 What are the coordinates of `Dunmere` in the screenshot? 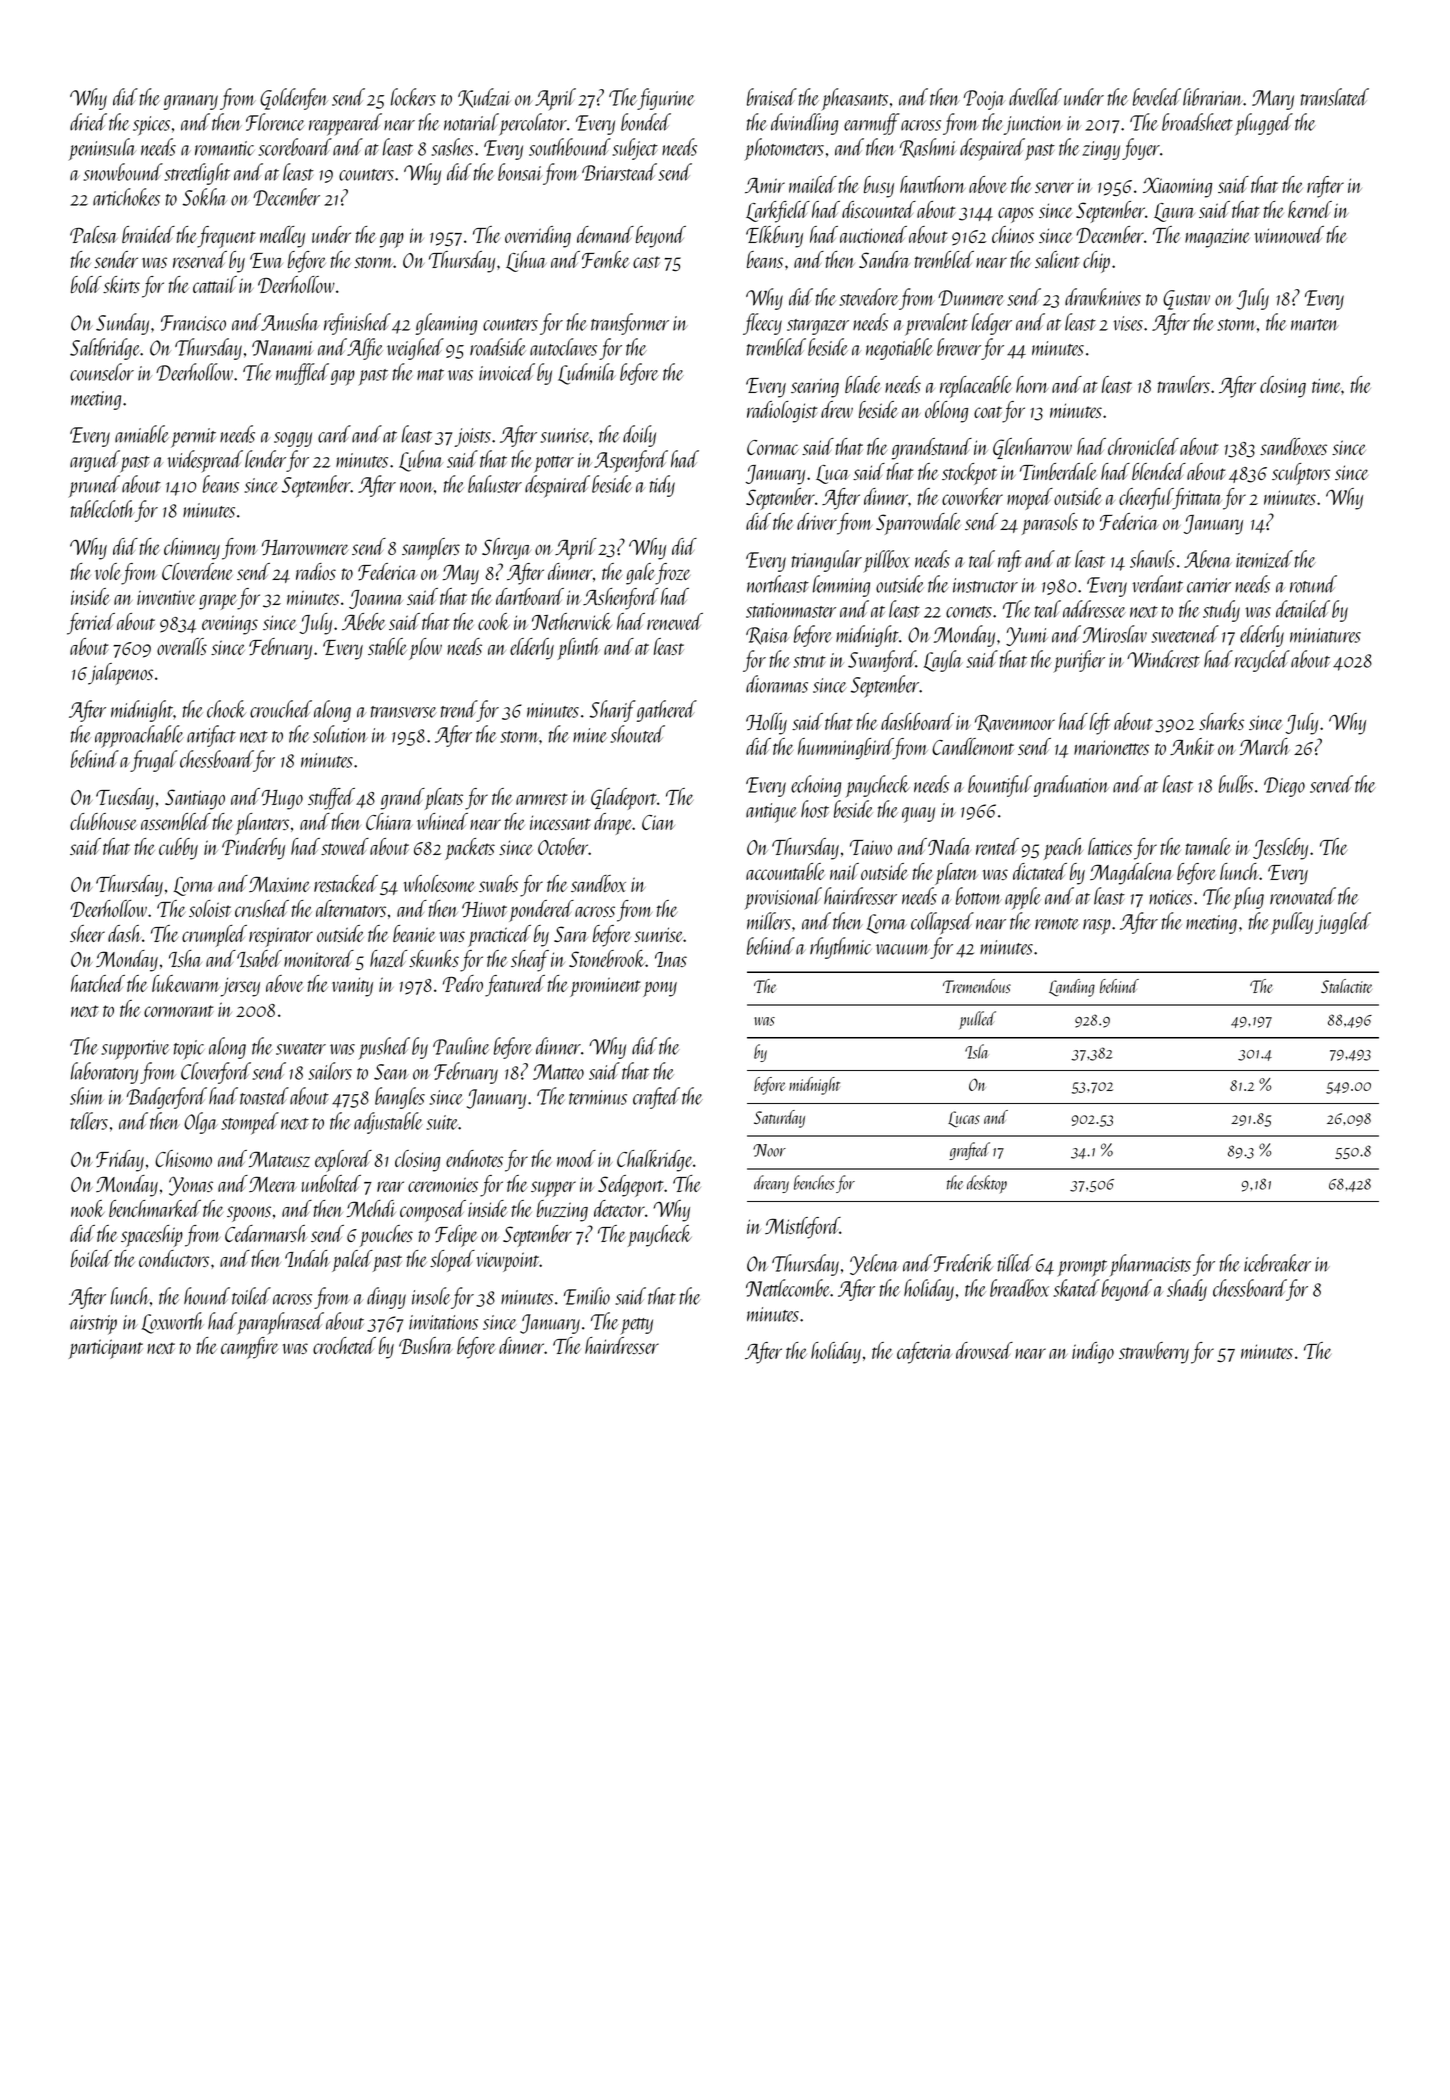 It's located at (971, 298).
